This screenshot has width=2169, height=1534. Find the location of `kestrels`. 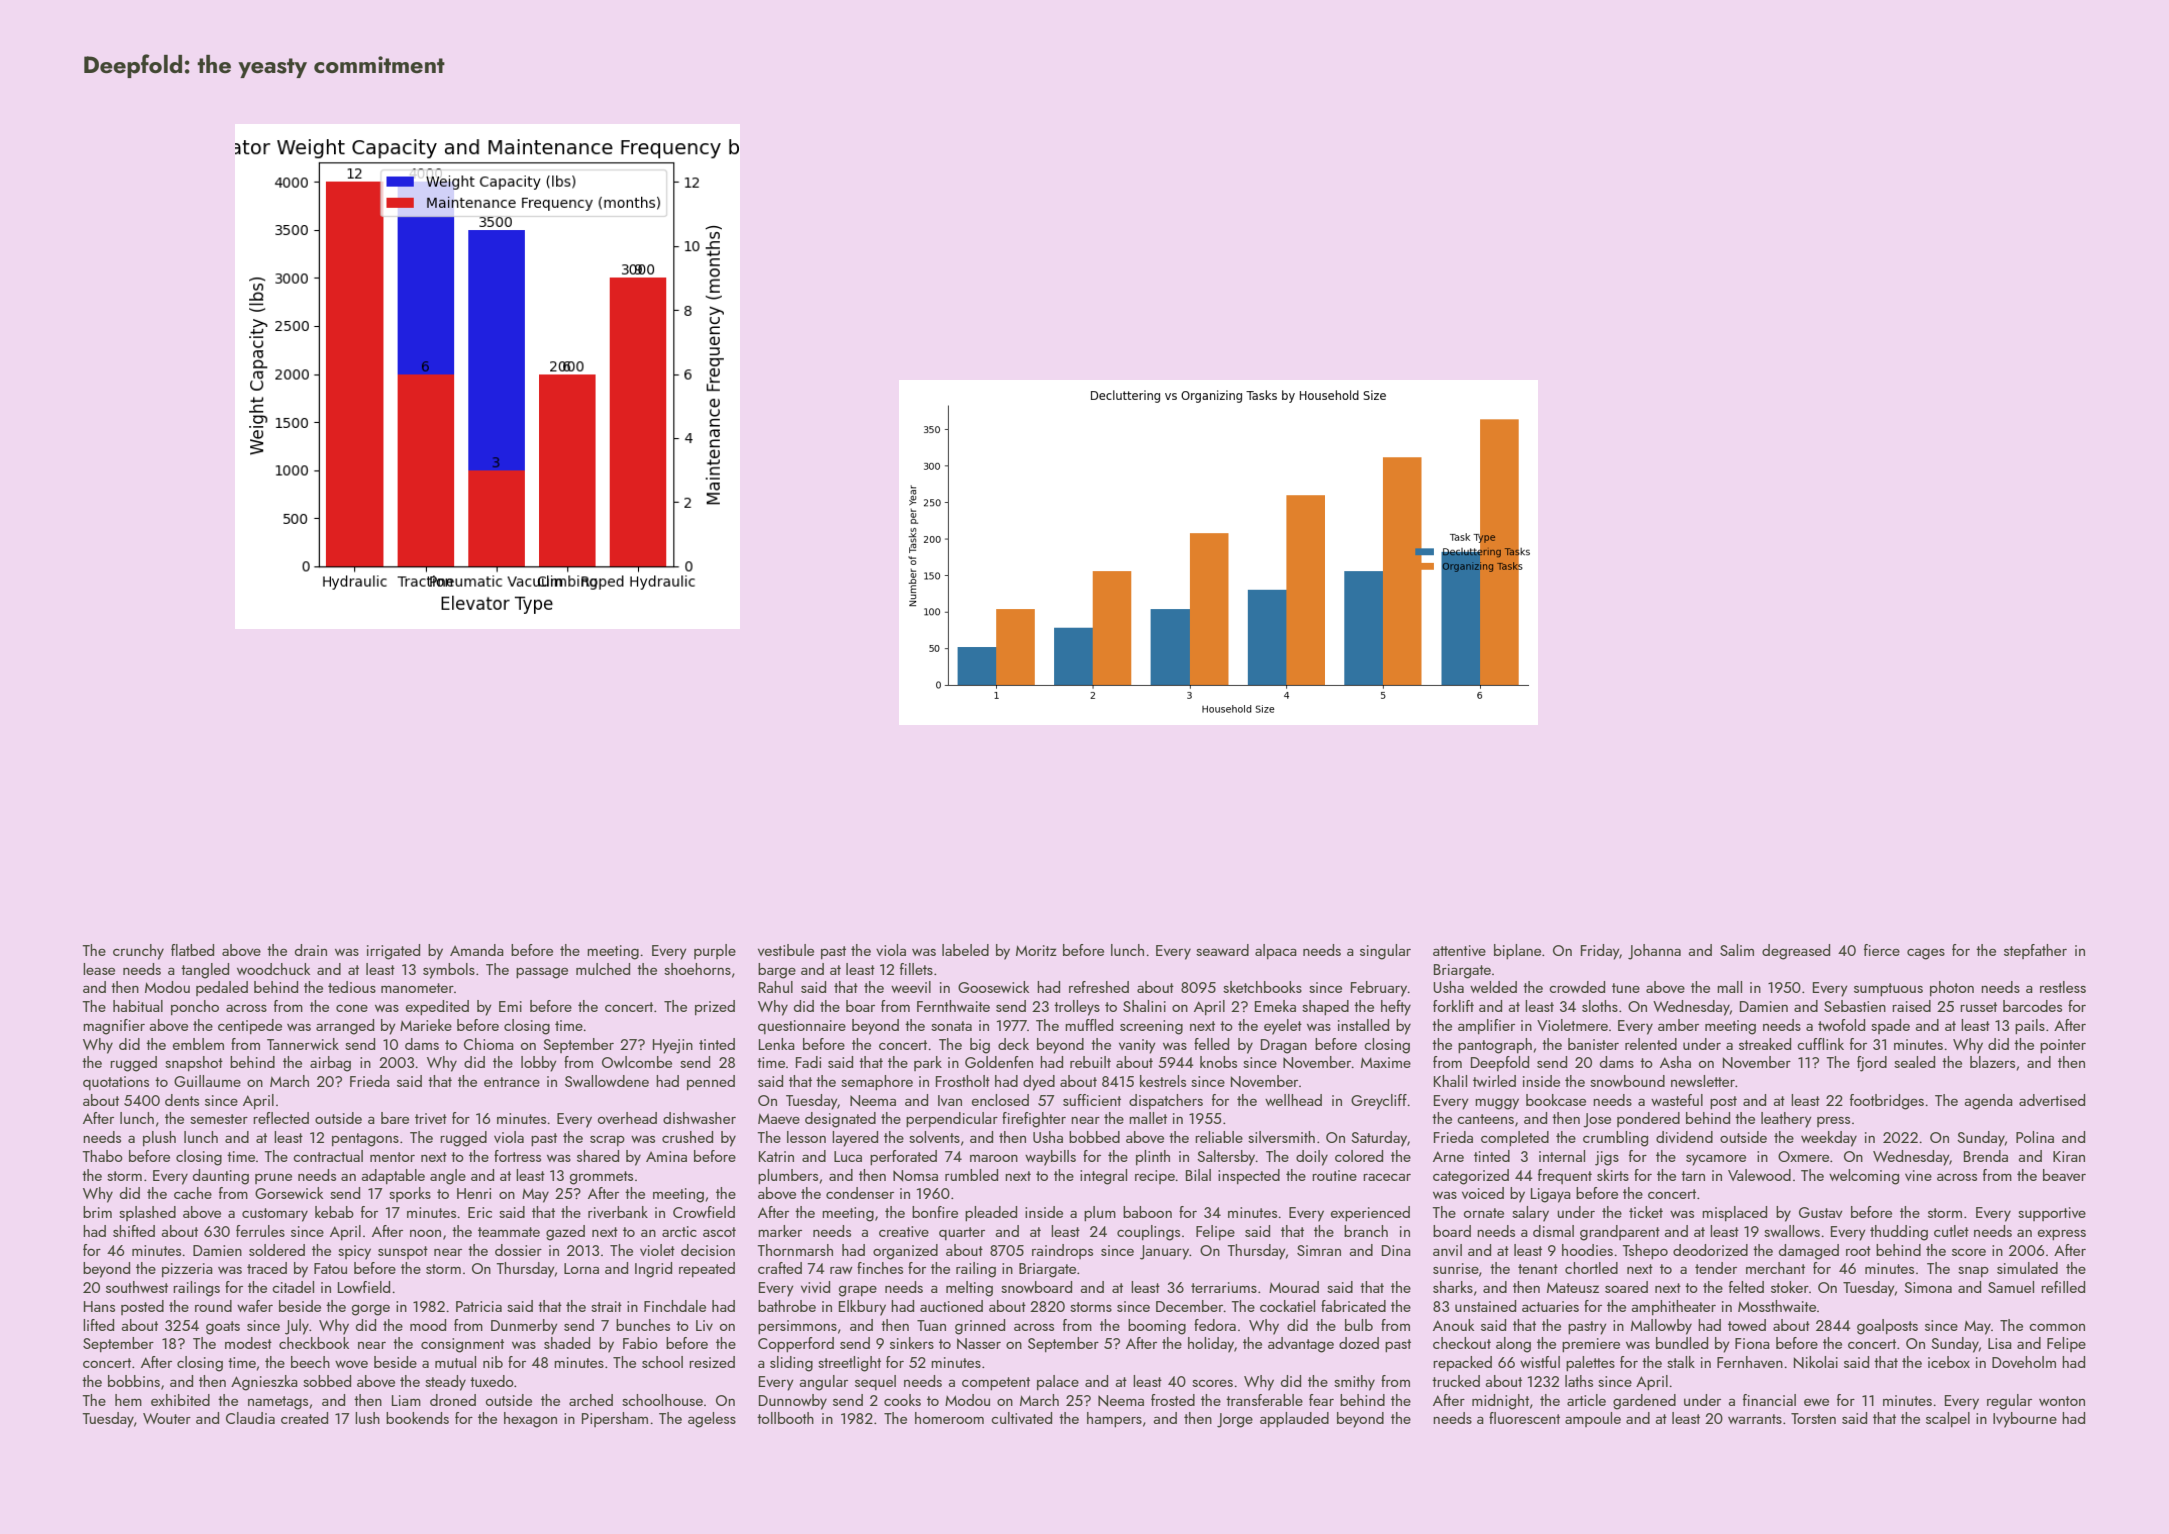

kestrels is located at coordinates (1163, 1081).
